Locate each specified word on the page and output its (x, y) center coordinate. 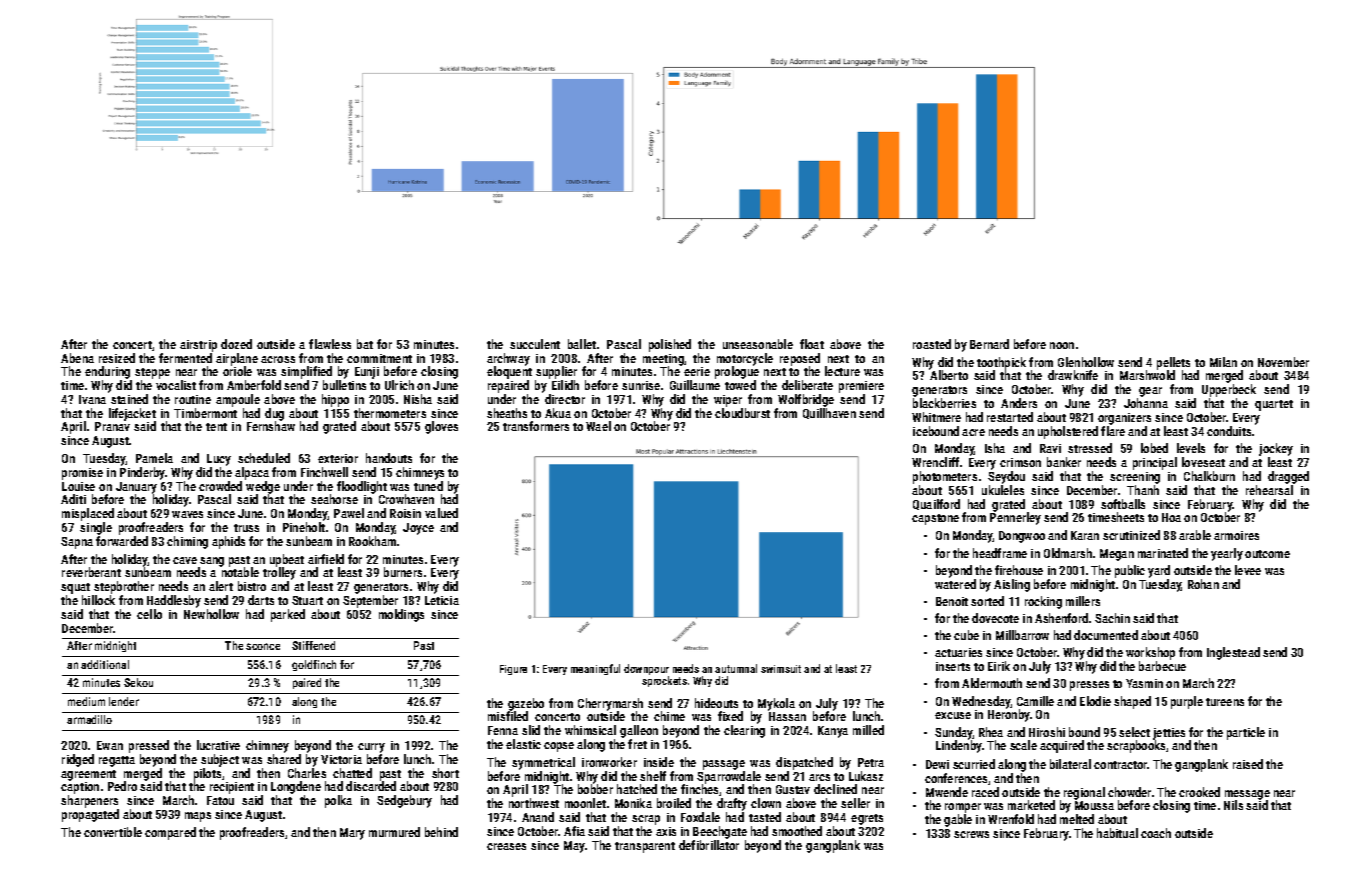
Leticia (442, 600)
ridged (78, 760)
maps (198, 817)
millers (1083, 601)
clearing (744, 731)
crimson (1020, 462)
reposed (800, 359)
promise (82, 474)
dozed (236, 344)
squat (75, 588)
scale (1023, 745)
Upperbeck (1229, 390)
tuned (428, 486)
